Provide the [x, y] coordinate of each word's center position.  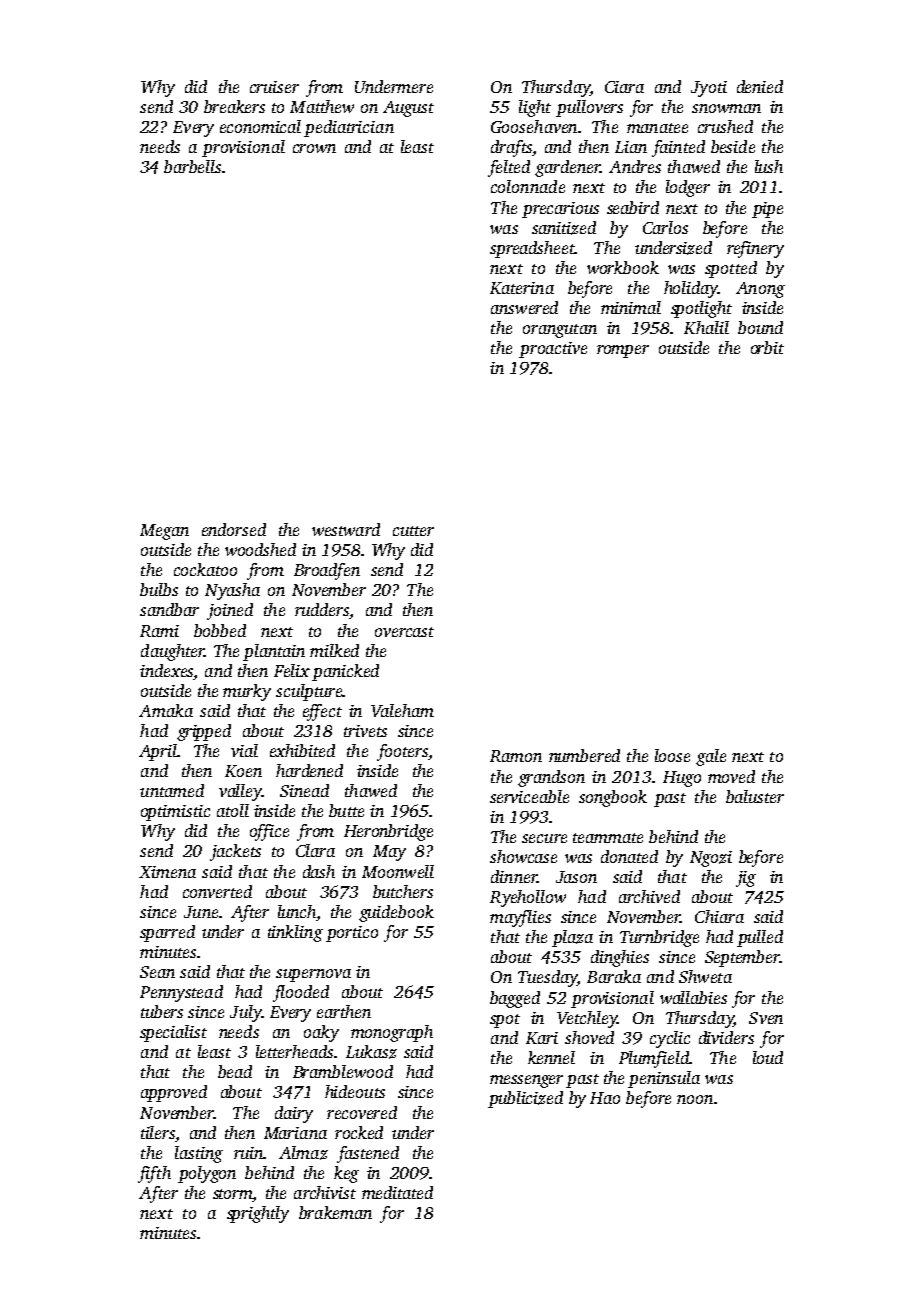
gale [711, 757]
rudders [322, 609]
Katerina [522, 288]
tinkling [295, 933]
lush [769, 166]
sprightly [258, 1214]
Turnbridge [659, 938]
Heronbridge [388, 832]
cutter [413, 531]
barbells [192, 166]
